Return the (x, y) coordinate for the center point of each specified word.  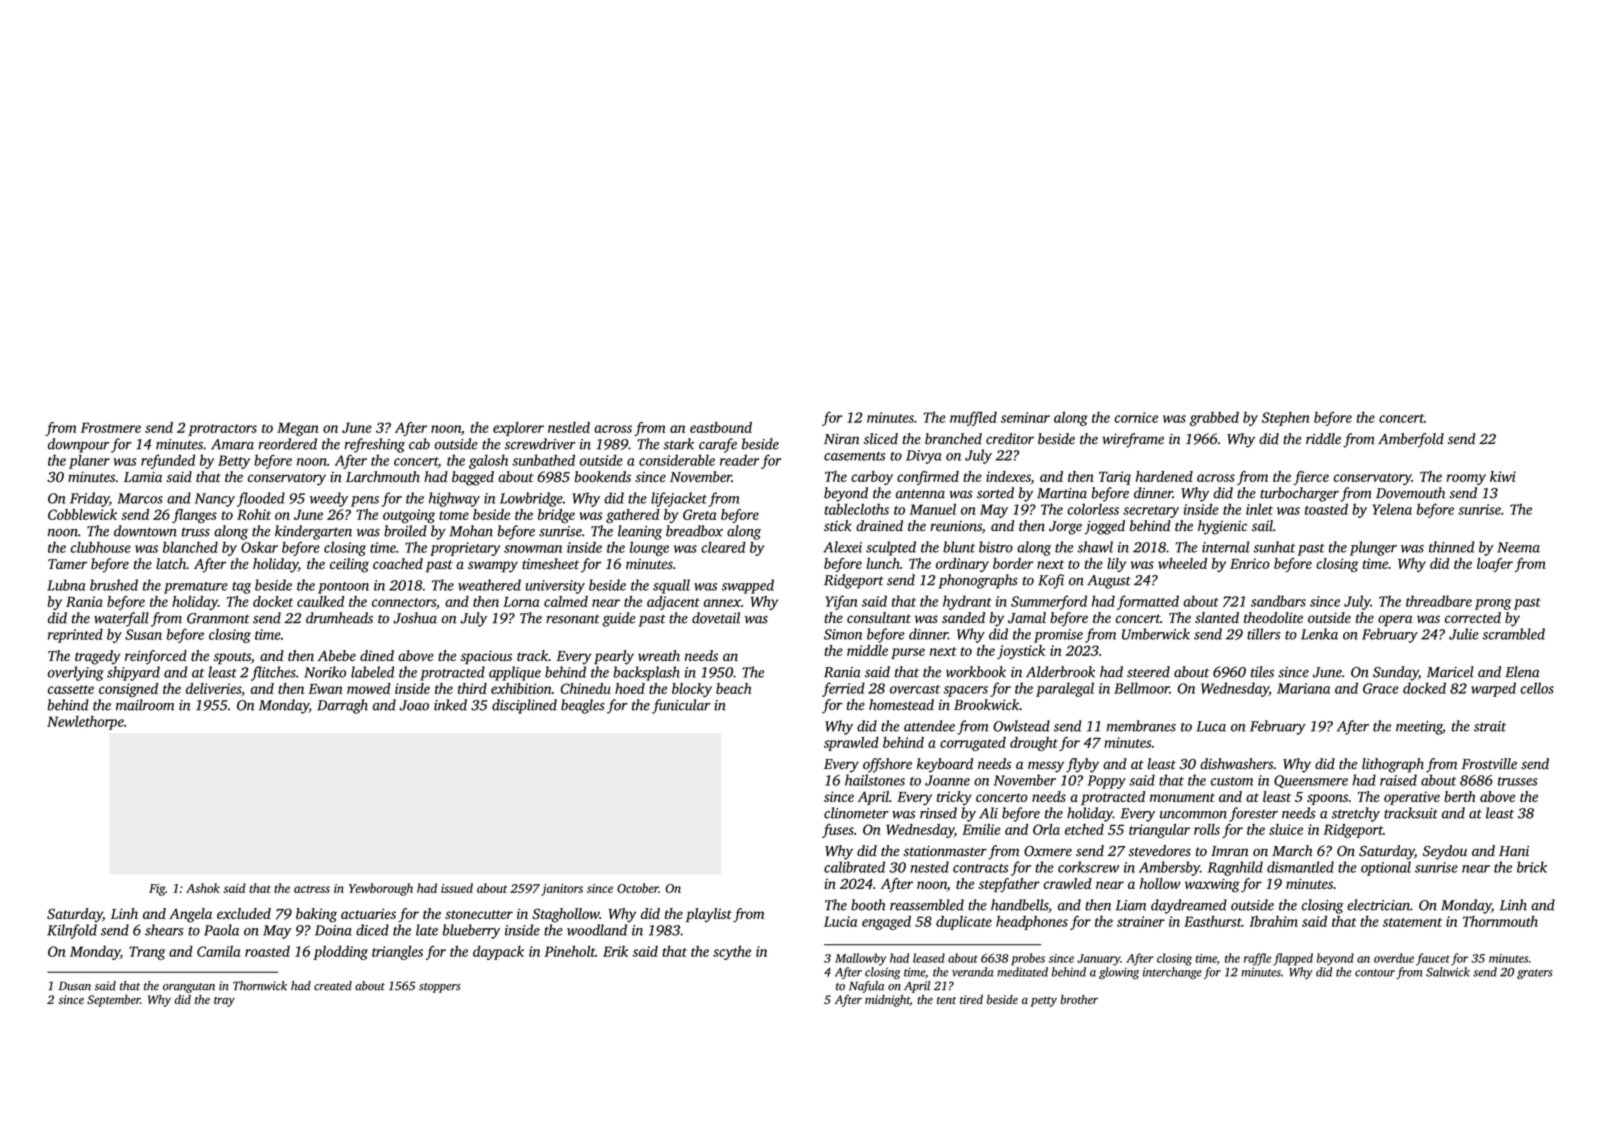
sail (1262, 525)
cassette (71, 689)
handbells (1019, 905)
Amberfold (1411, 440)
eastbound (721, 427)
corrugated (973, 744)
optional (1386, 868)
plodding (340, 953)
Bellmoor (1142, 688)
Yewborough (381, 889)
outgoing (409, 516)
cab (419, 444)
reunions (956, 526)
